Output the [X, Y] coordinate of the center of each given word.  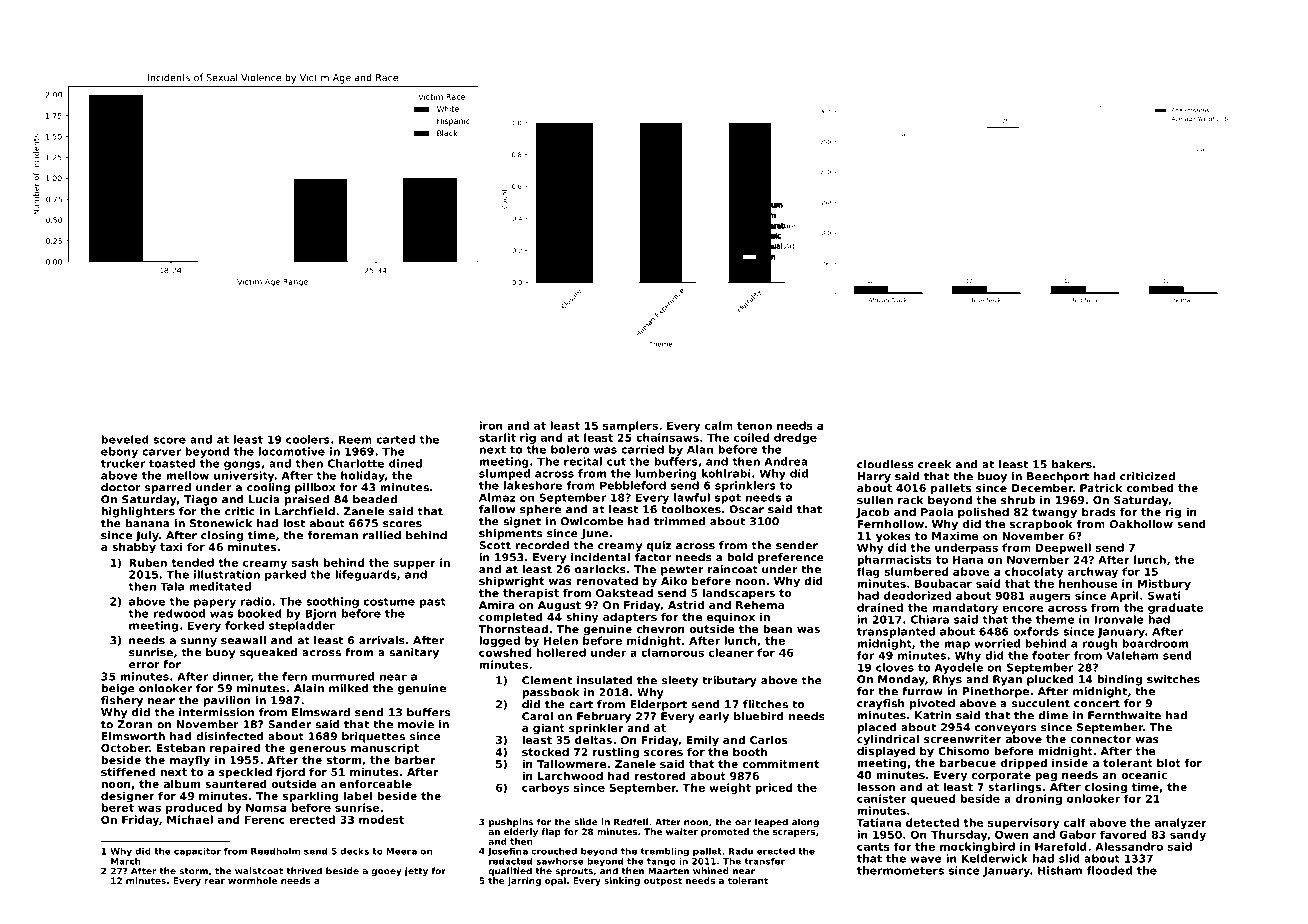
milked [349, 688]
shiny [582, 618]
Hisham [1060, 870]
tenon [754, 426]
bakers [1072, 464]
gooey [386, 872]
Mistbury [1164, 584]
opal [555, 881]
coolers [308, 439]
